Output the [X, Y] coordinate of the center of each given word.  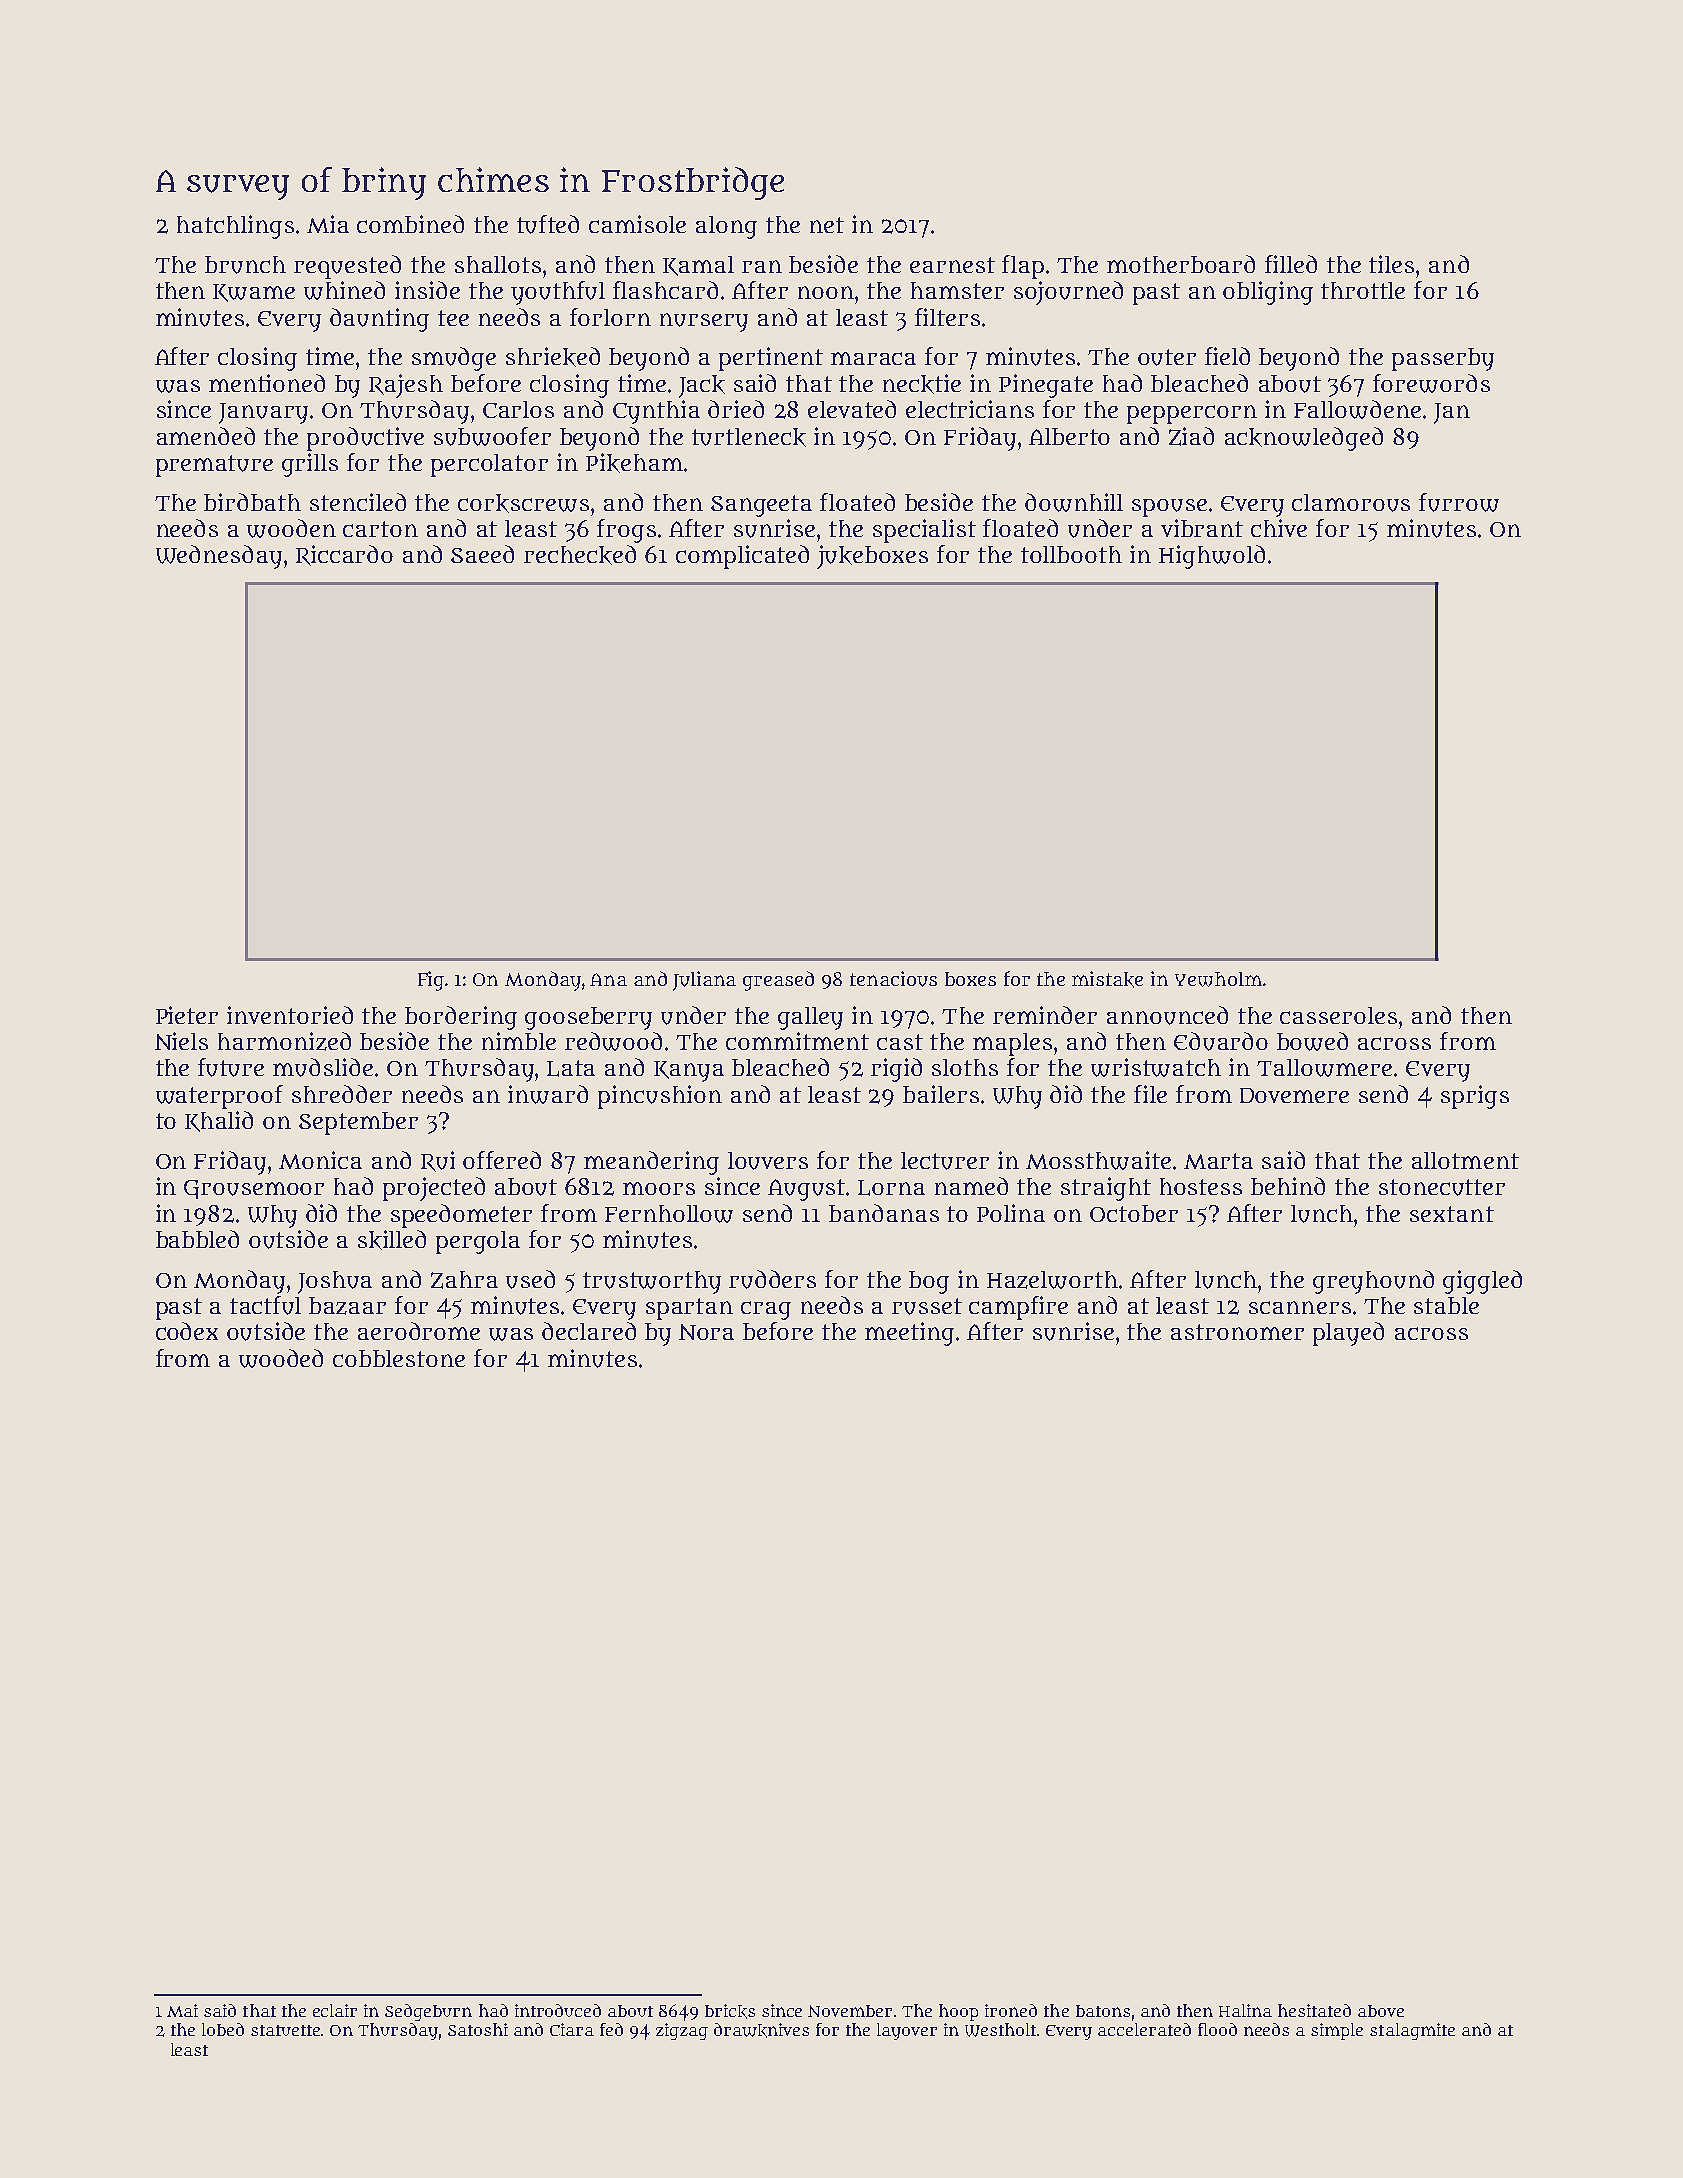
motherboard [1181, 264]
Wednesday [219, 557]
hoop [958, 2012]
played [1348, 1334]
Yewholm [1218, 979]
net [827, 225]
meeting [909, 1334]
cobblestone [399, 1358]
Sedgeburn [428, 2012]
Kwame [254, 293]
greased [778, 981]
